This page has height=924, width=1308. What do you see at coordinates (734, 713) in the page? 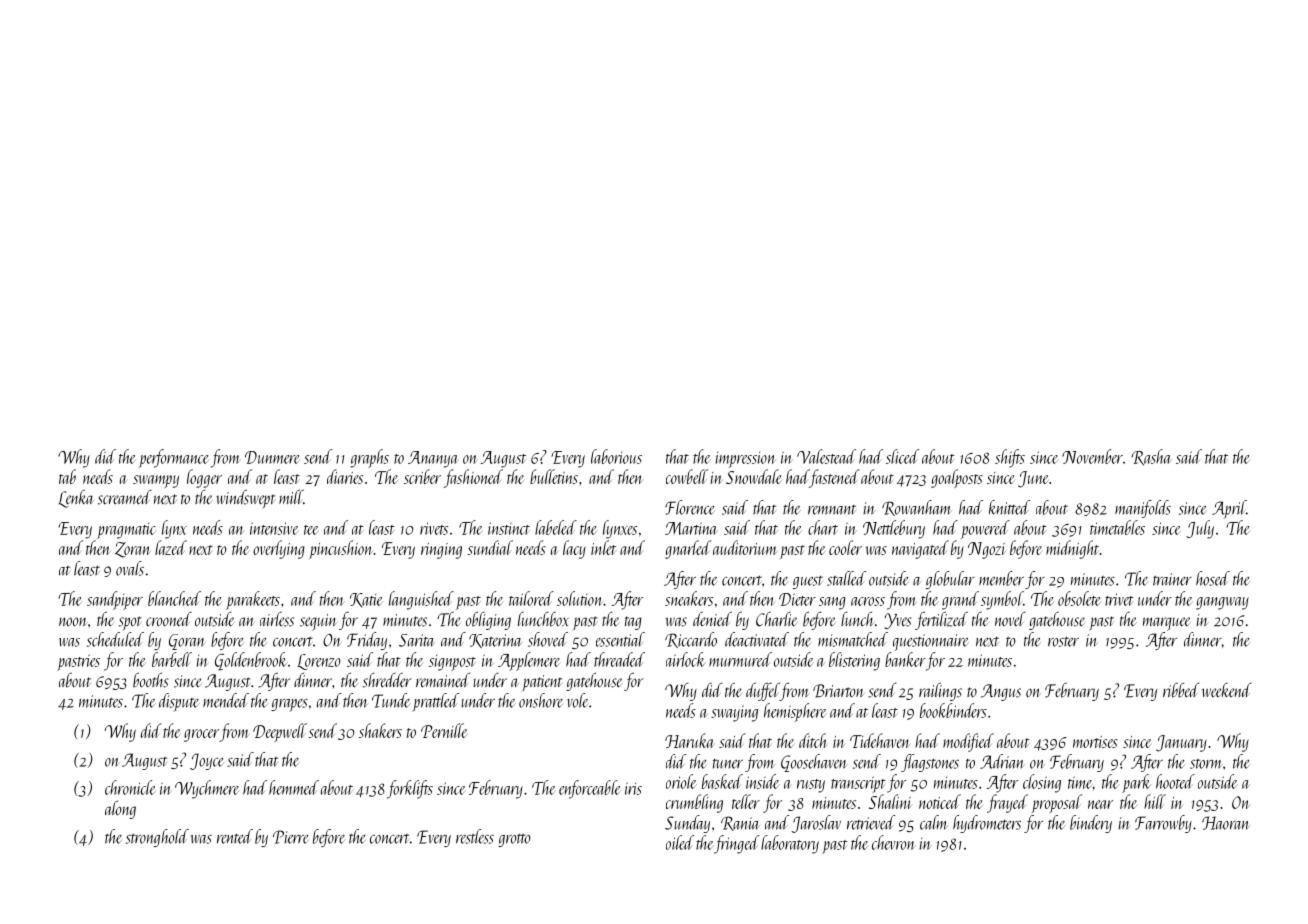
I see `swaying` at bounding box center [734, 713].
